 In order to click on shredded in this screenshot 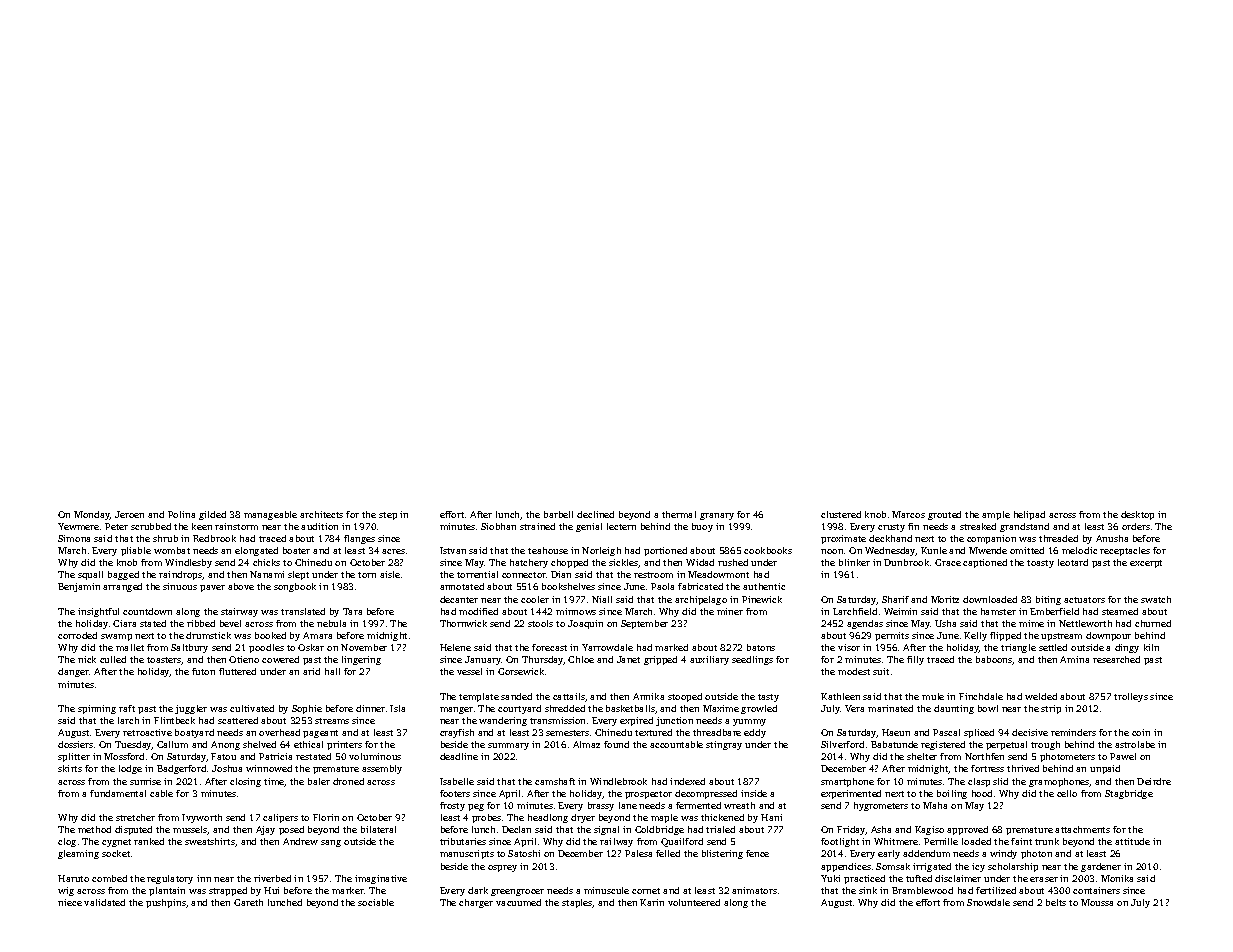, I will do `click(565, 708)`.
